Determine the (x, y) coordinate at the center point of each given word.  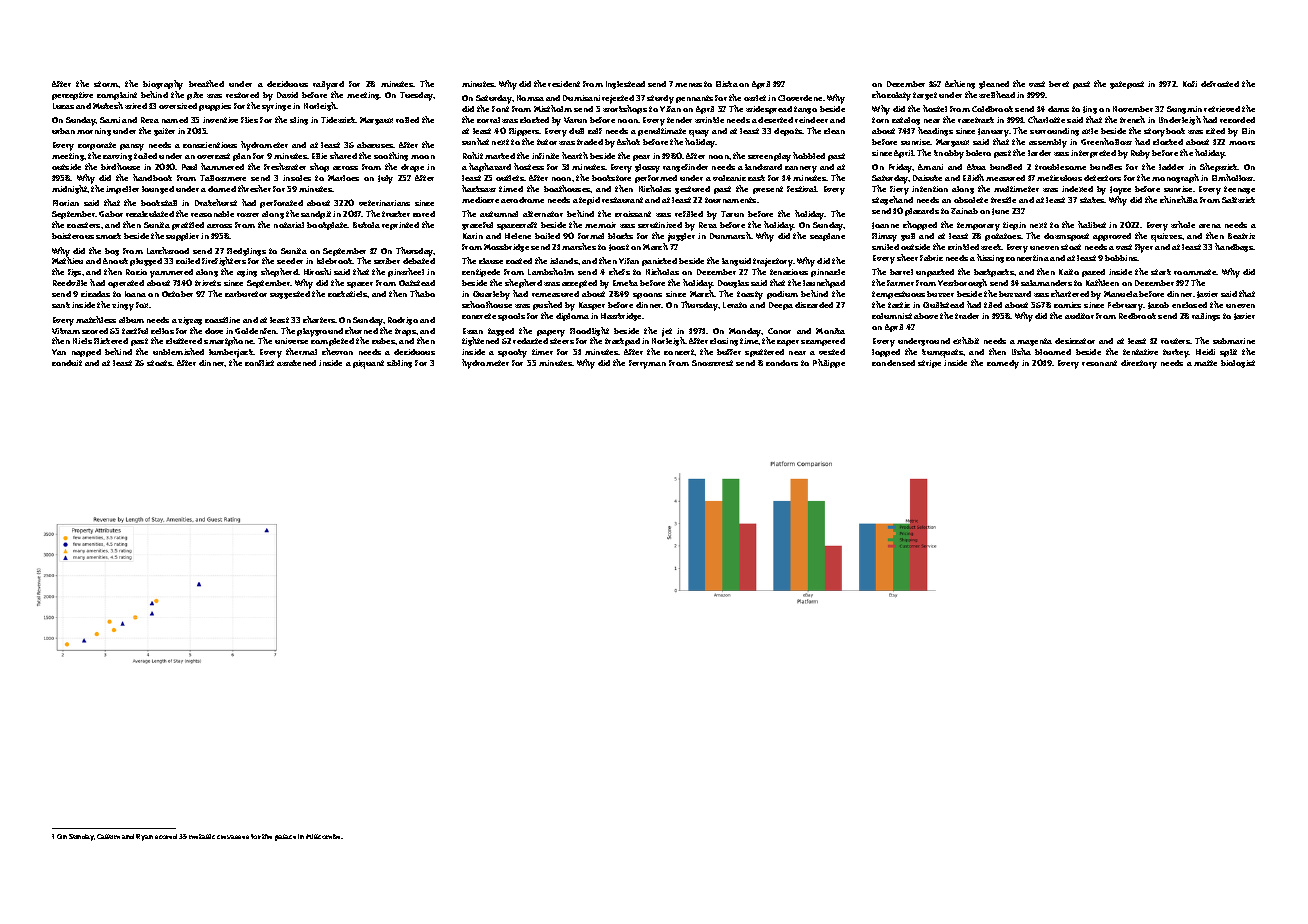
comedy (1003, 364)
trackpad (622, 342)
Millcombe (323, 836)
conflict (259, 363)
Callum (108, 836)
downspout (1066, 237)
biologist (1238, 364)
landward (763, 167)
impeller (122, 190)
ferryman (647, 364)
